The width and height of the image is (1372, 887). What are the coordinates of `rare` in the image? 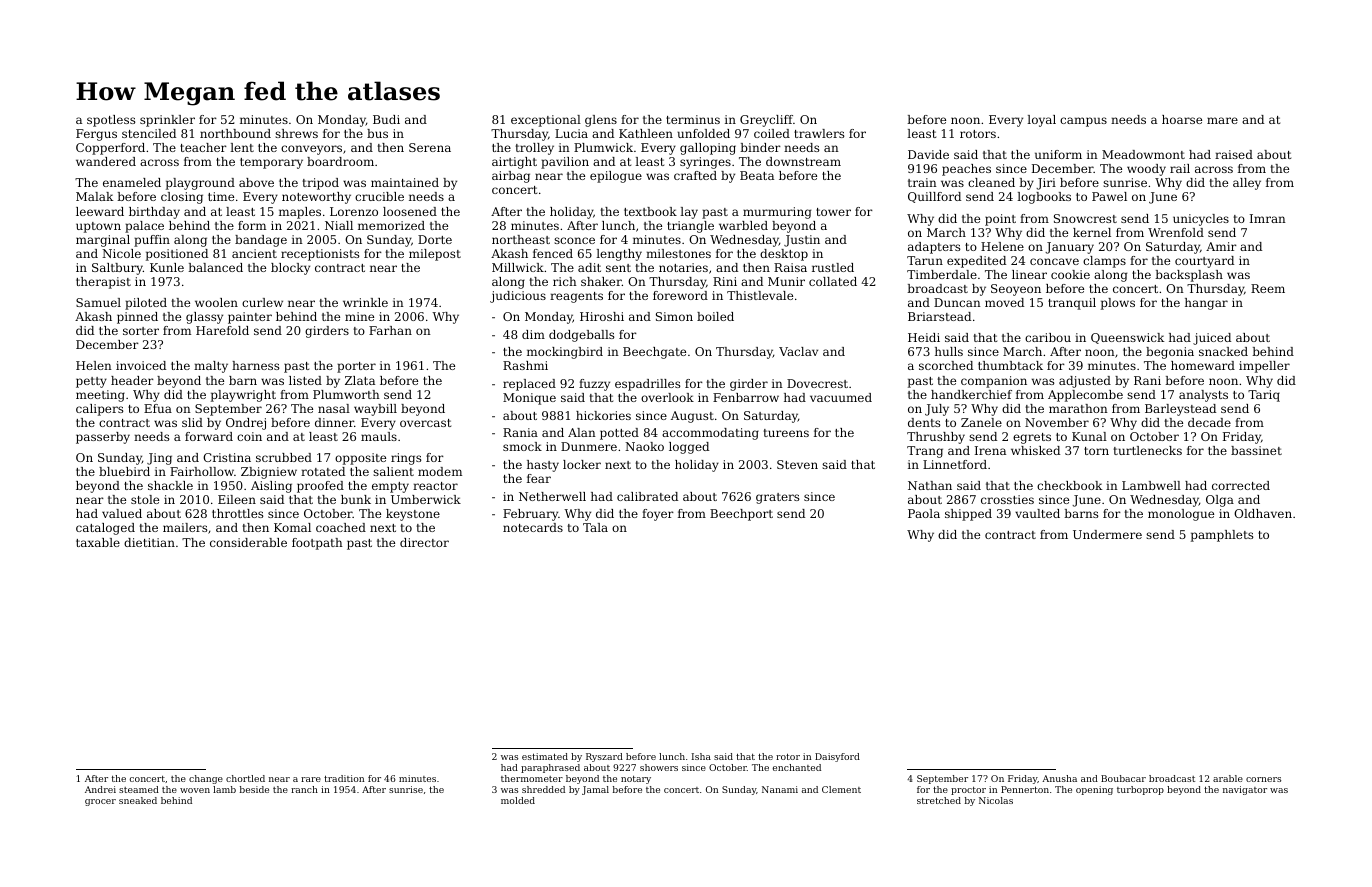 It's located at (311, 779).
